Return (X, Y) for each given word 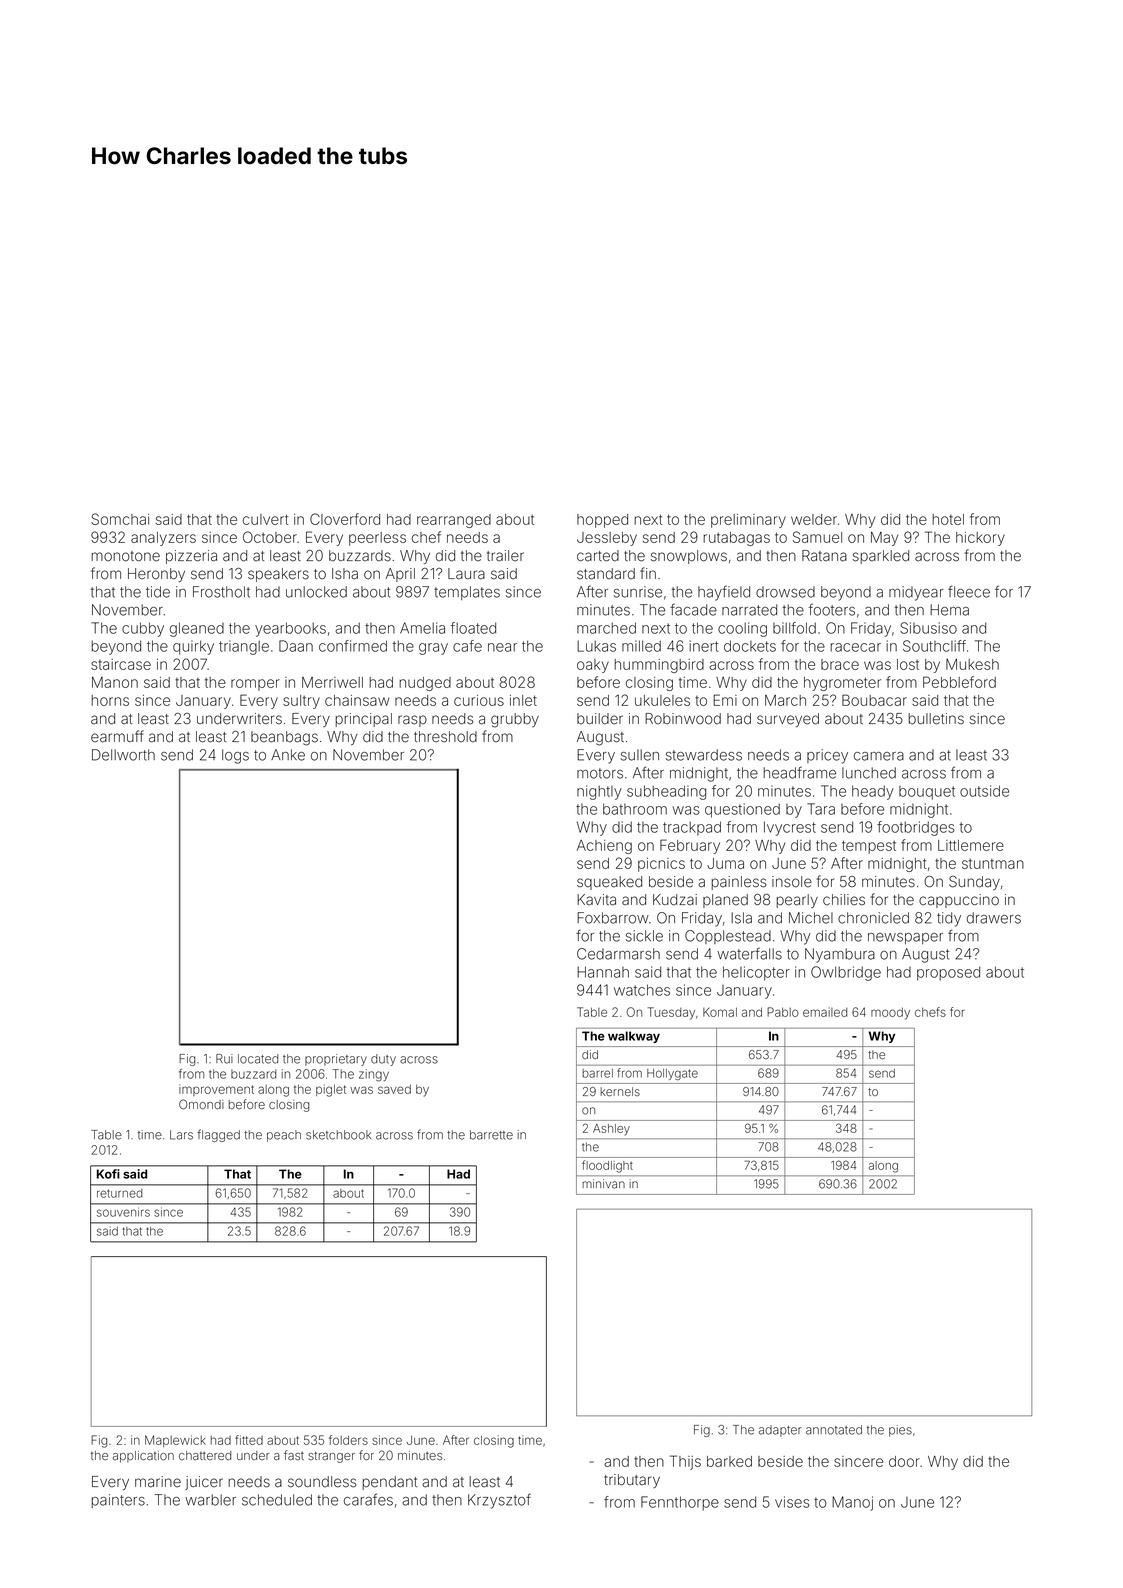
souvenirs (123, 1212)
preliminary (748, 521)
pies (900, 1431)
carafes (368, 1499)
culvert (266, 519)
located (258, 1059)
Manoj (852, 1503)
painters (118, 1501)
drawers (994, 918)
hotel (948, 519)
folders (348, 1440)
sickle (644, 936)
